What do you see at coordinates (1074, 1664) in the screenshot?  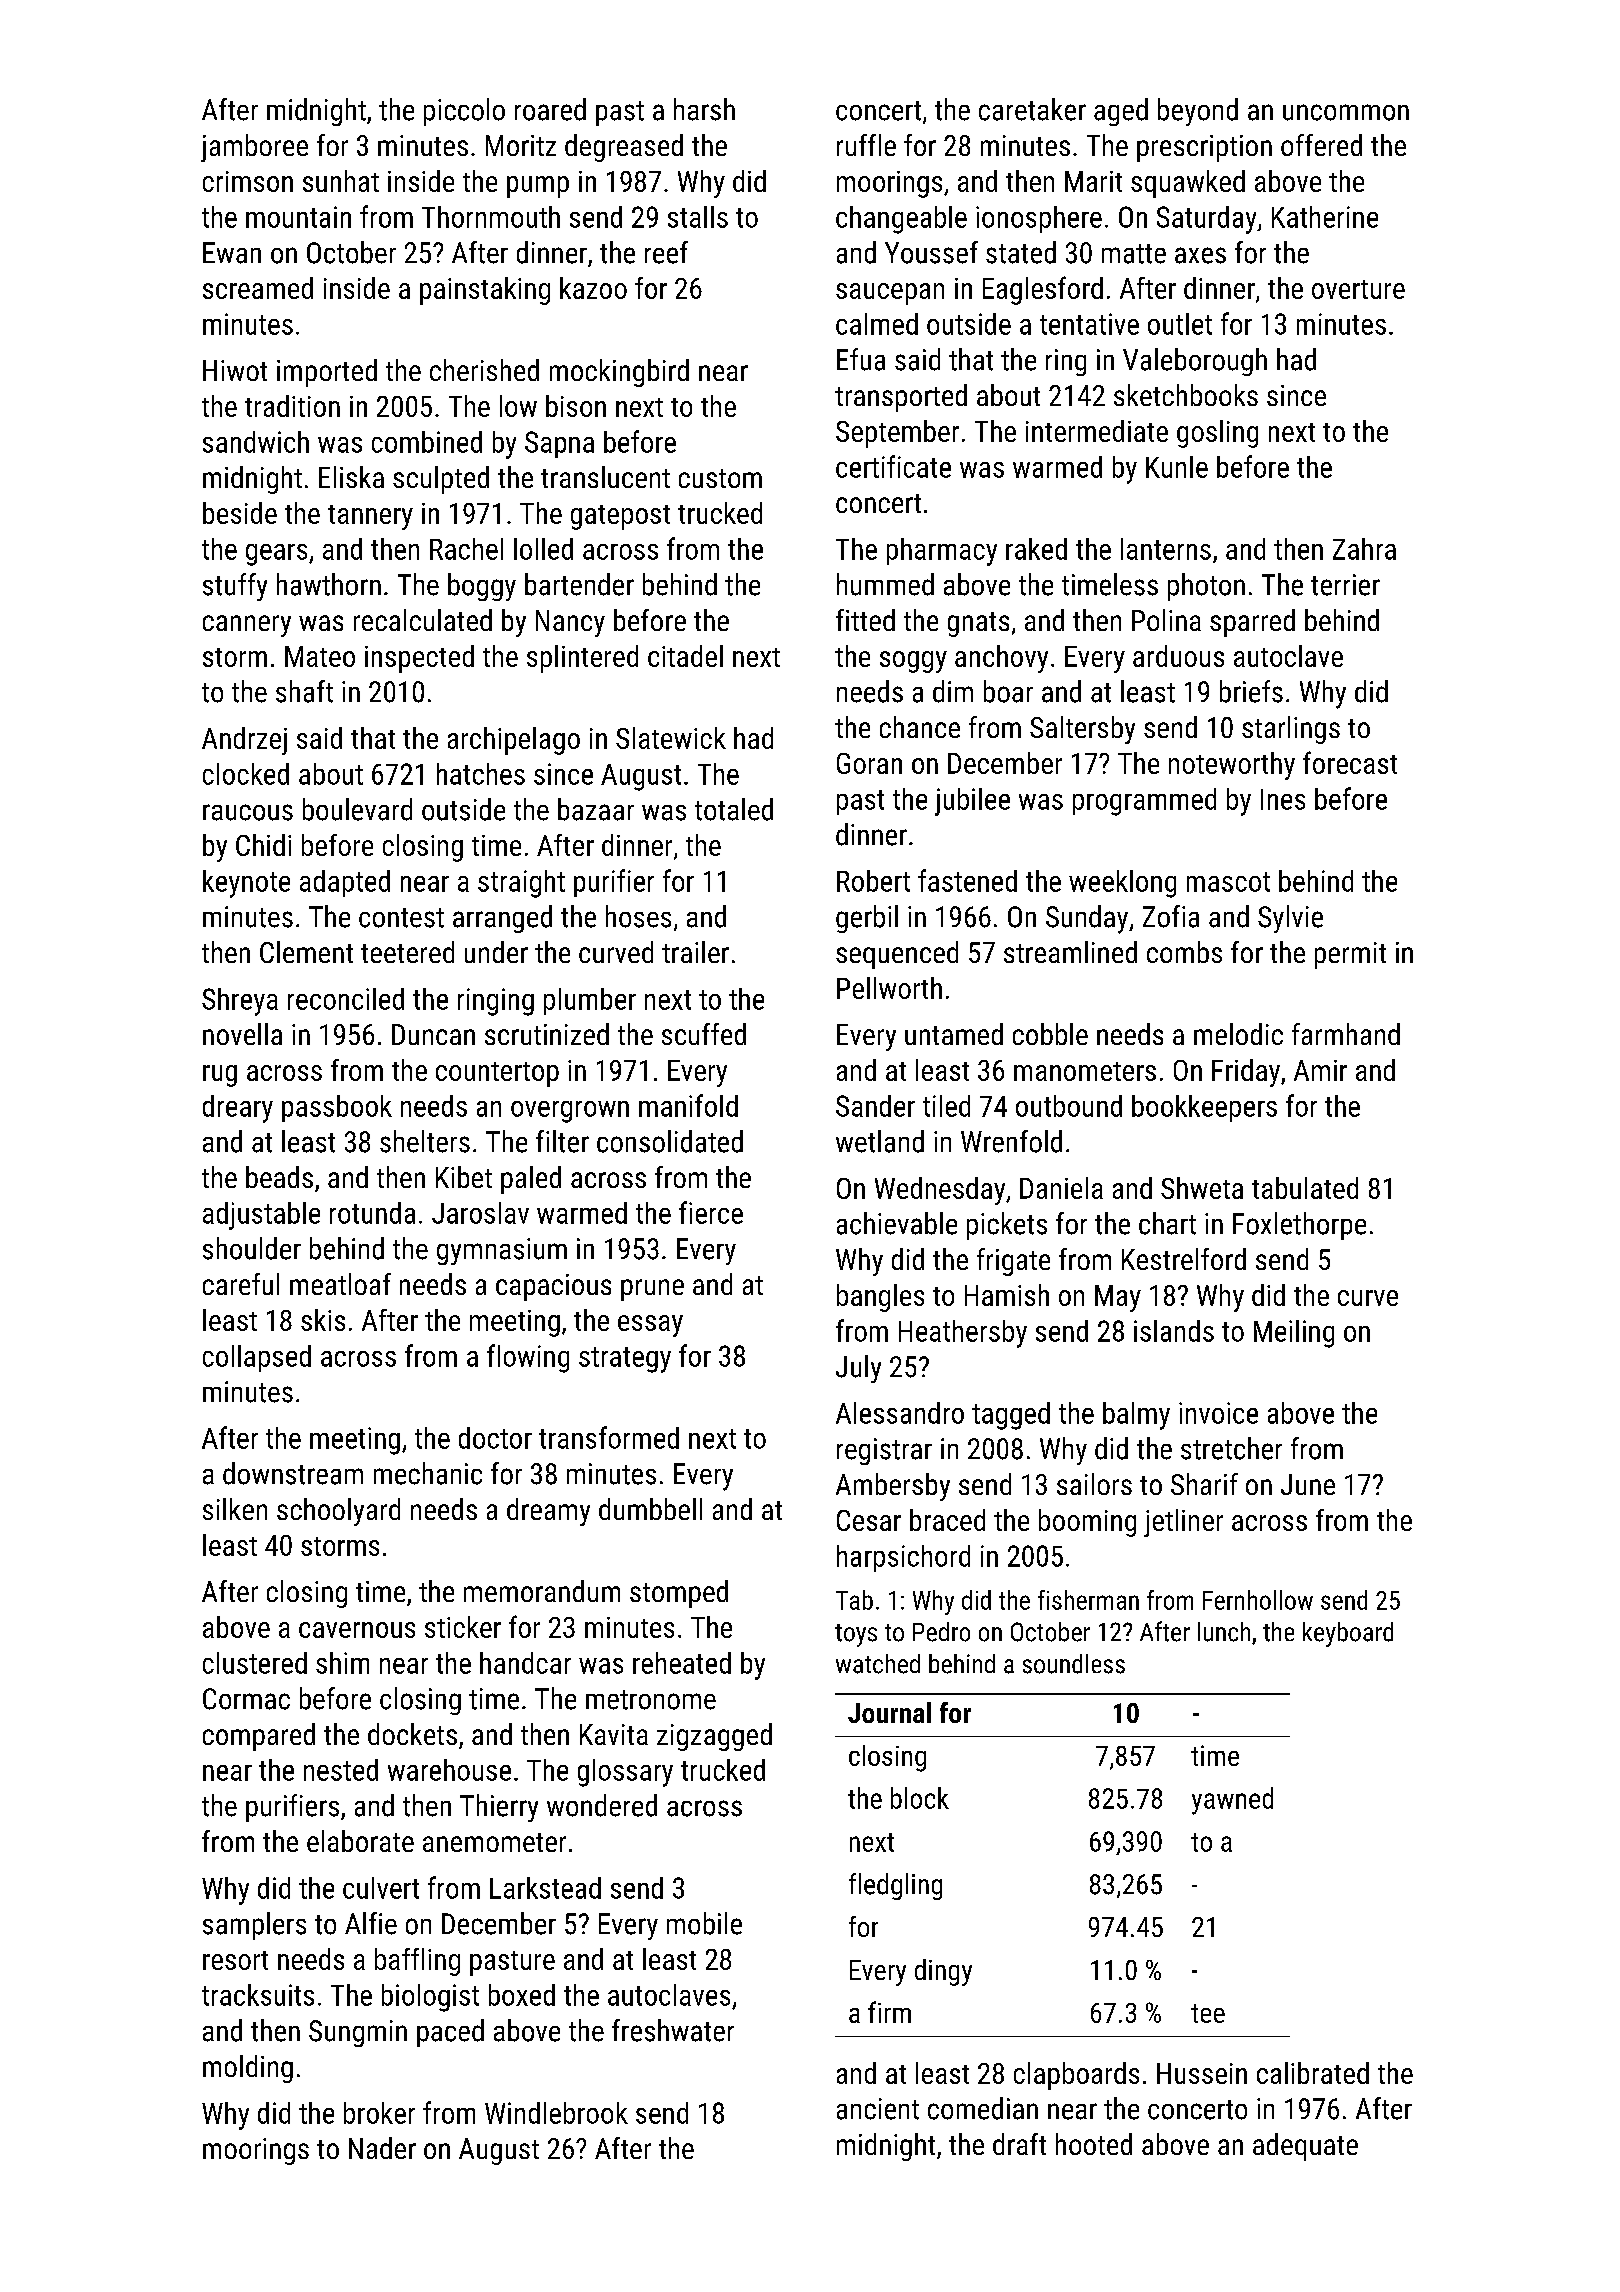 I see `soundless` at bounding box center [1074, 1664].
